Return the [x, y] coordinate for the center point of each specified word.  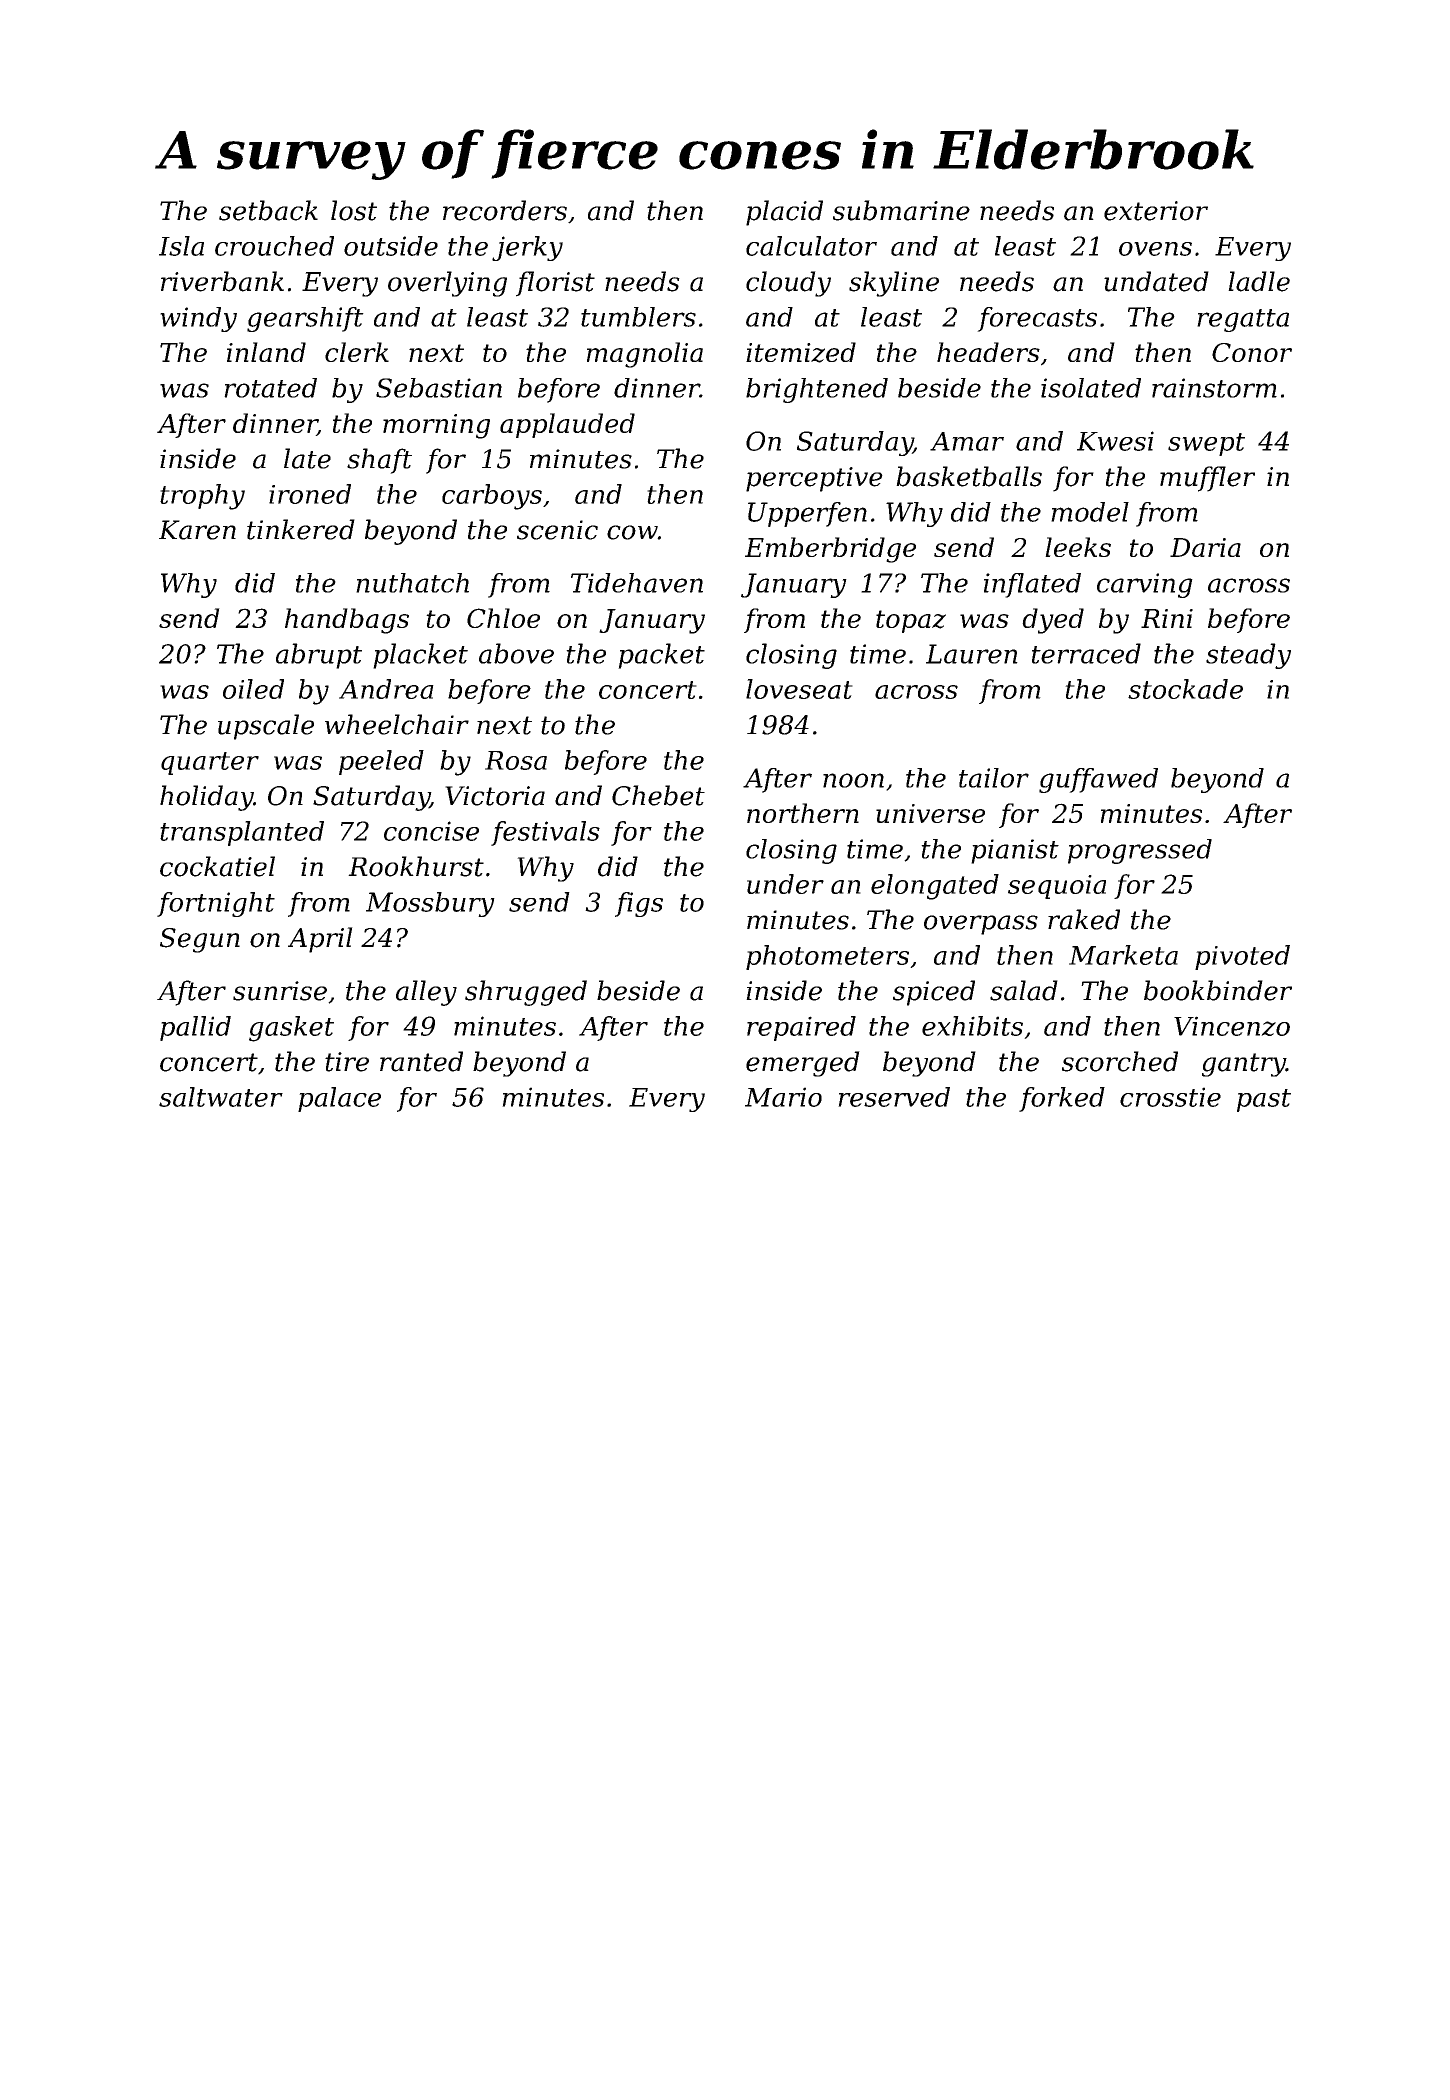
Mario [783, 1097]
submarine [901, 210]
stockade [1185, 689]
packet [661, 656]
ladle [1259, 281]
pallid [195, 1028]
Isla [181, 246]
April [320, 940]
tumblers [638, 317]
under [785, 884]
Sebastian [439, 388]
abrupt [319, 656]
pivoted [1242, 957]
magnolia [645, 355]
